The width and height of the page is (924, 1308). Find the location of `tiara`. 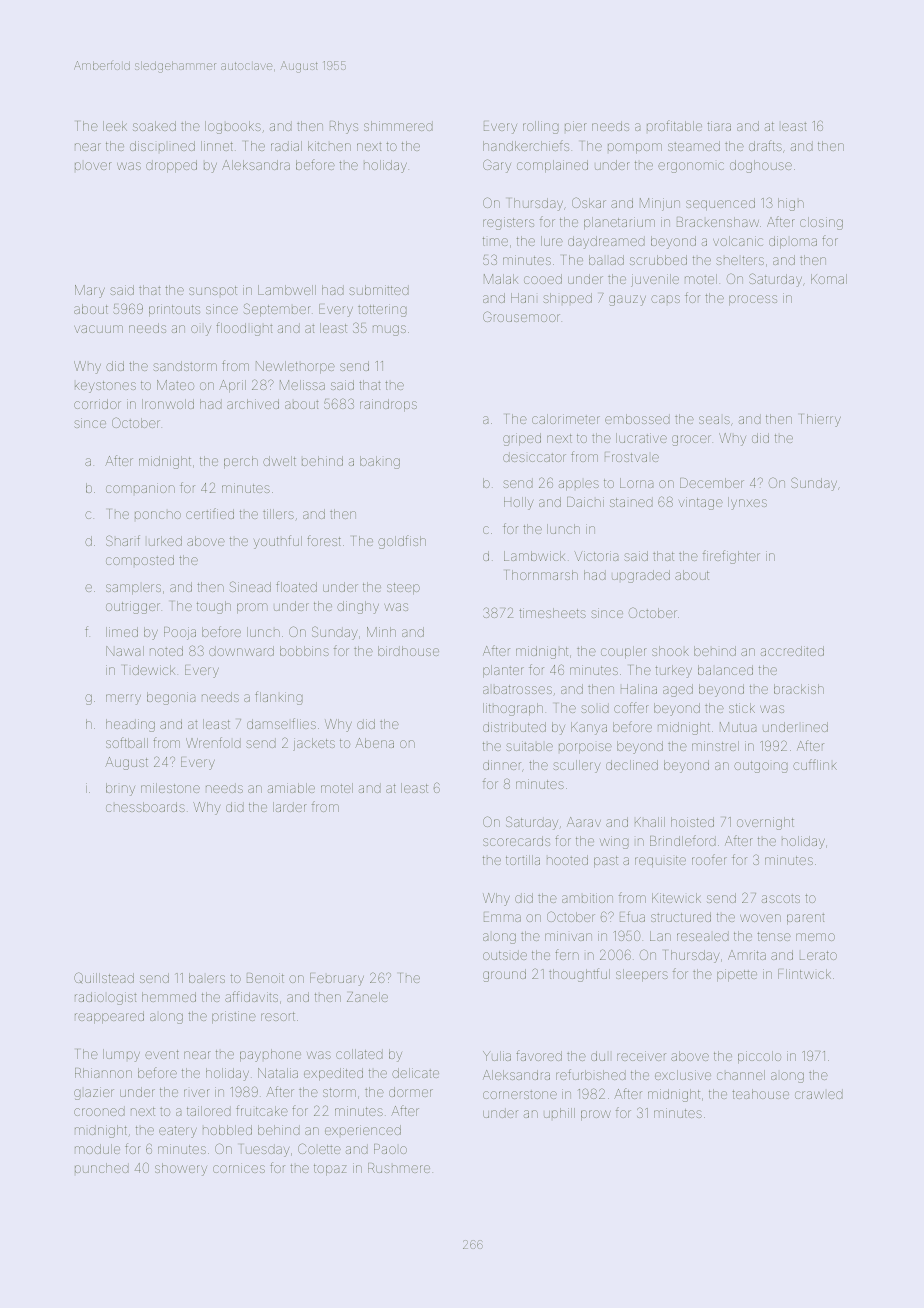

tiara is located at coordinates (719, 126).
